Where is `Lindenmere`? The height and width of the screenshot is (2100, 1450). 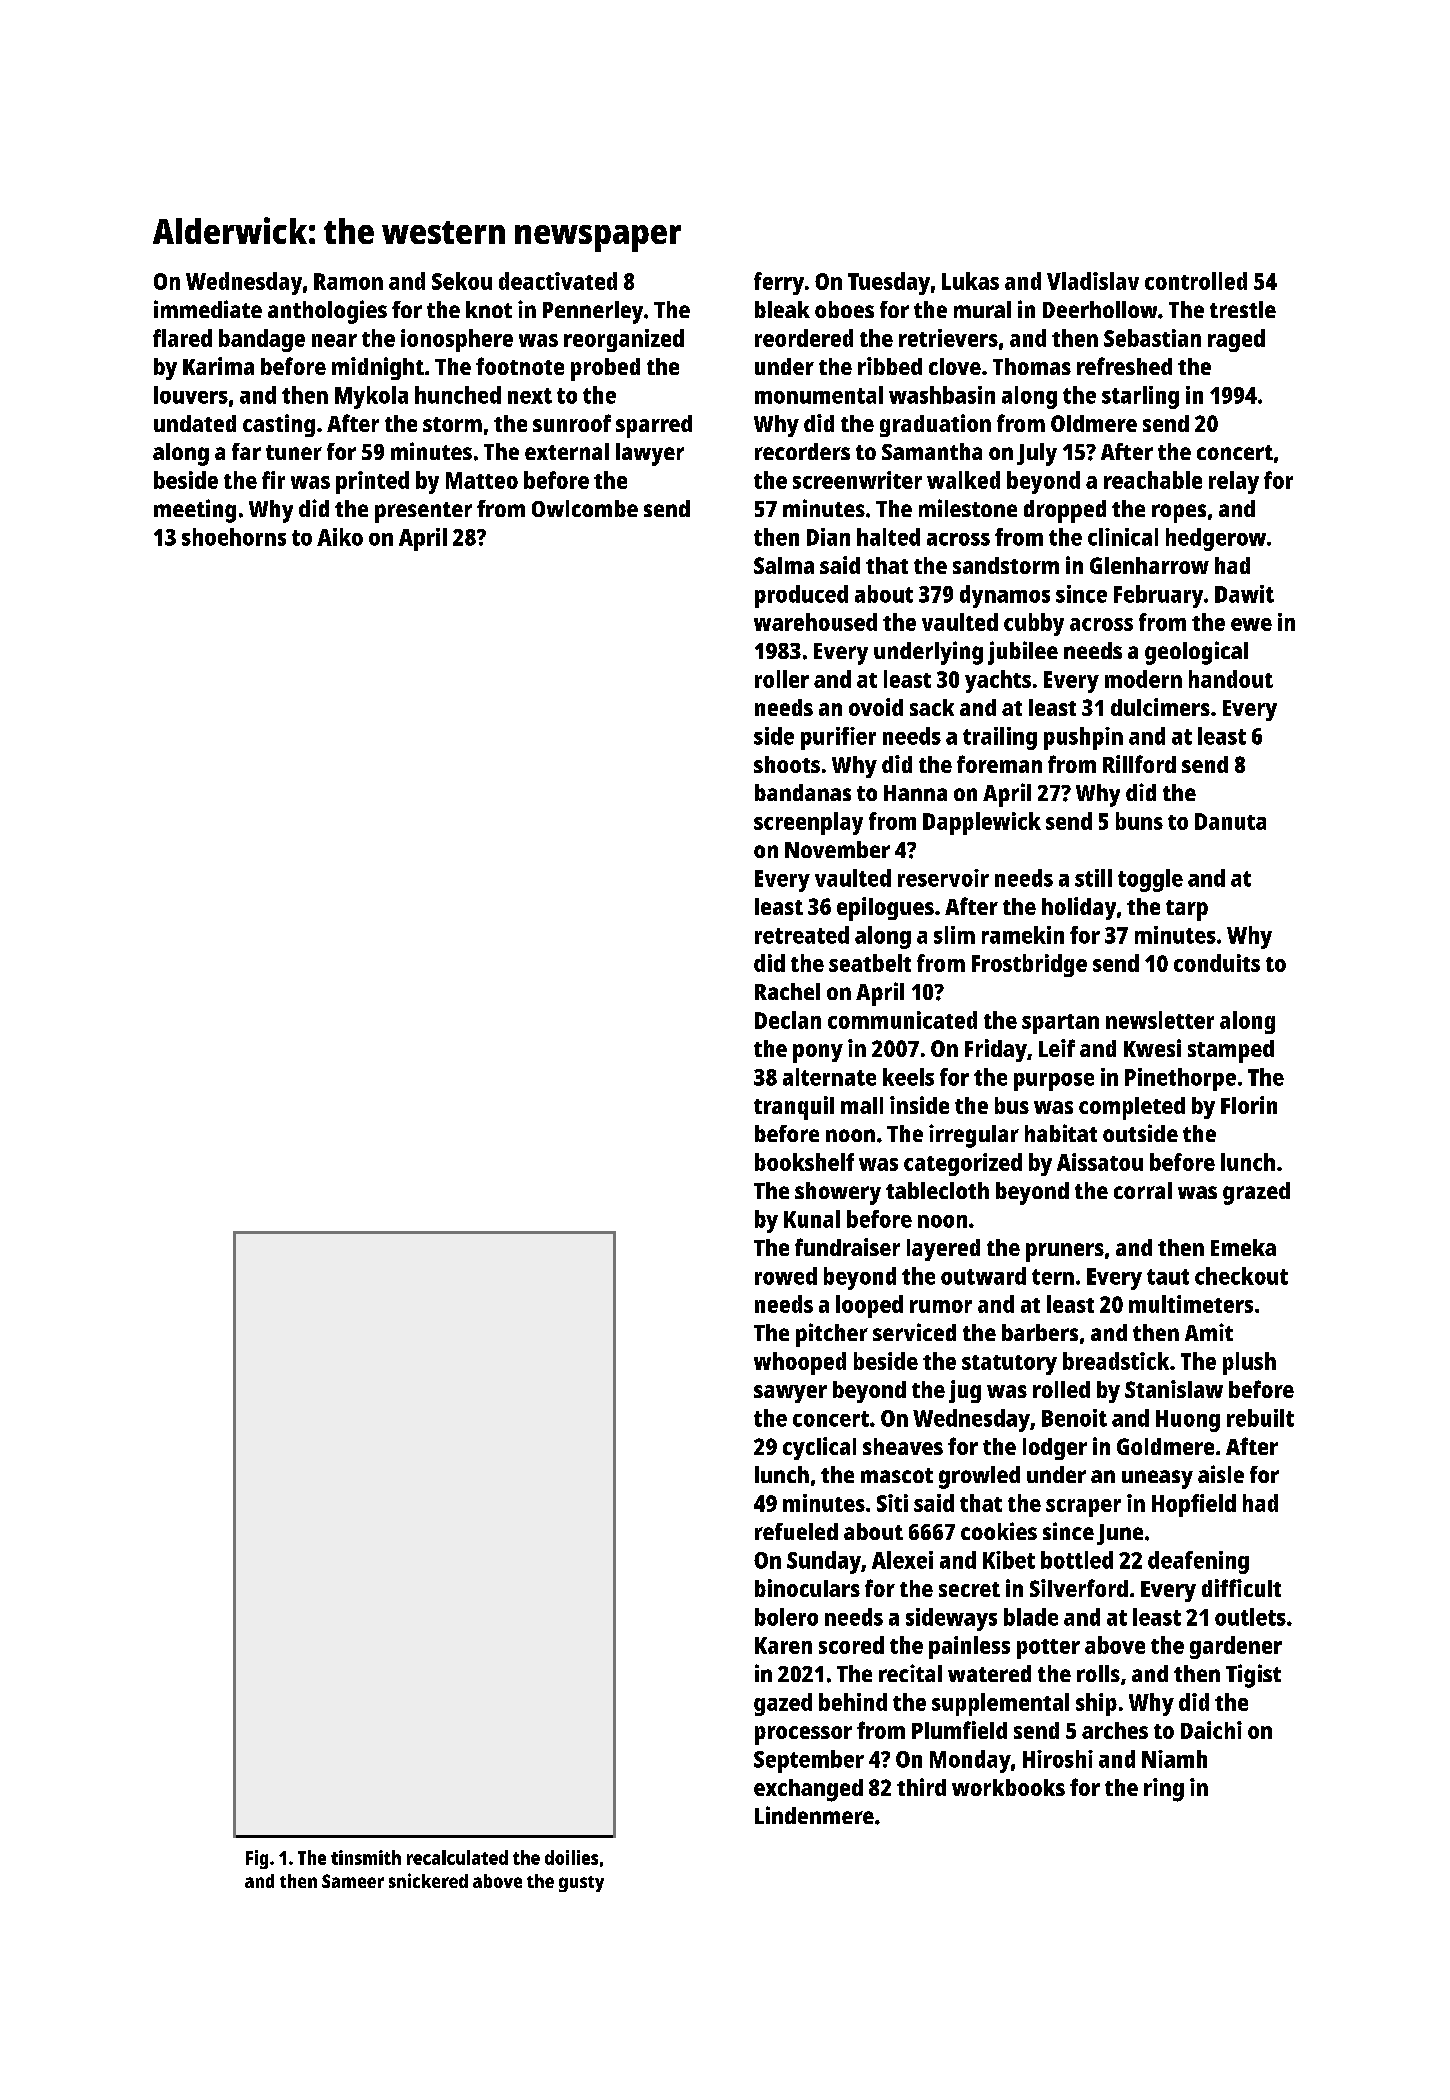
Lindenmere is located at coordinates (814, 1815).
